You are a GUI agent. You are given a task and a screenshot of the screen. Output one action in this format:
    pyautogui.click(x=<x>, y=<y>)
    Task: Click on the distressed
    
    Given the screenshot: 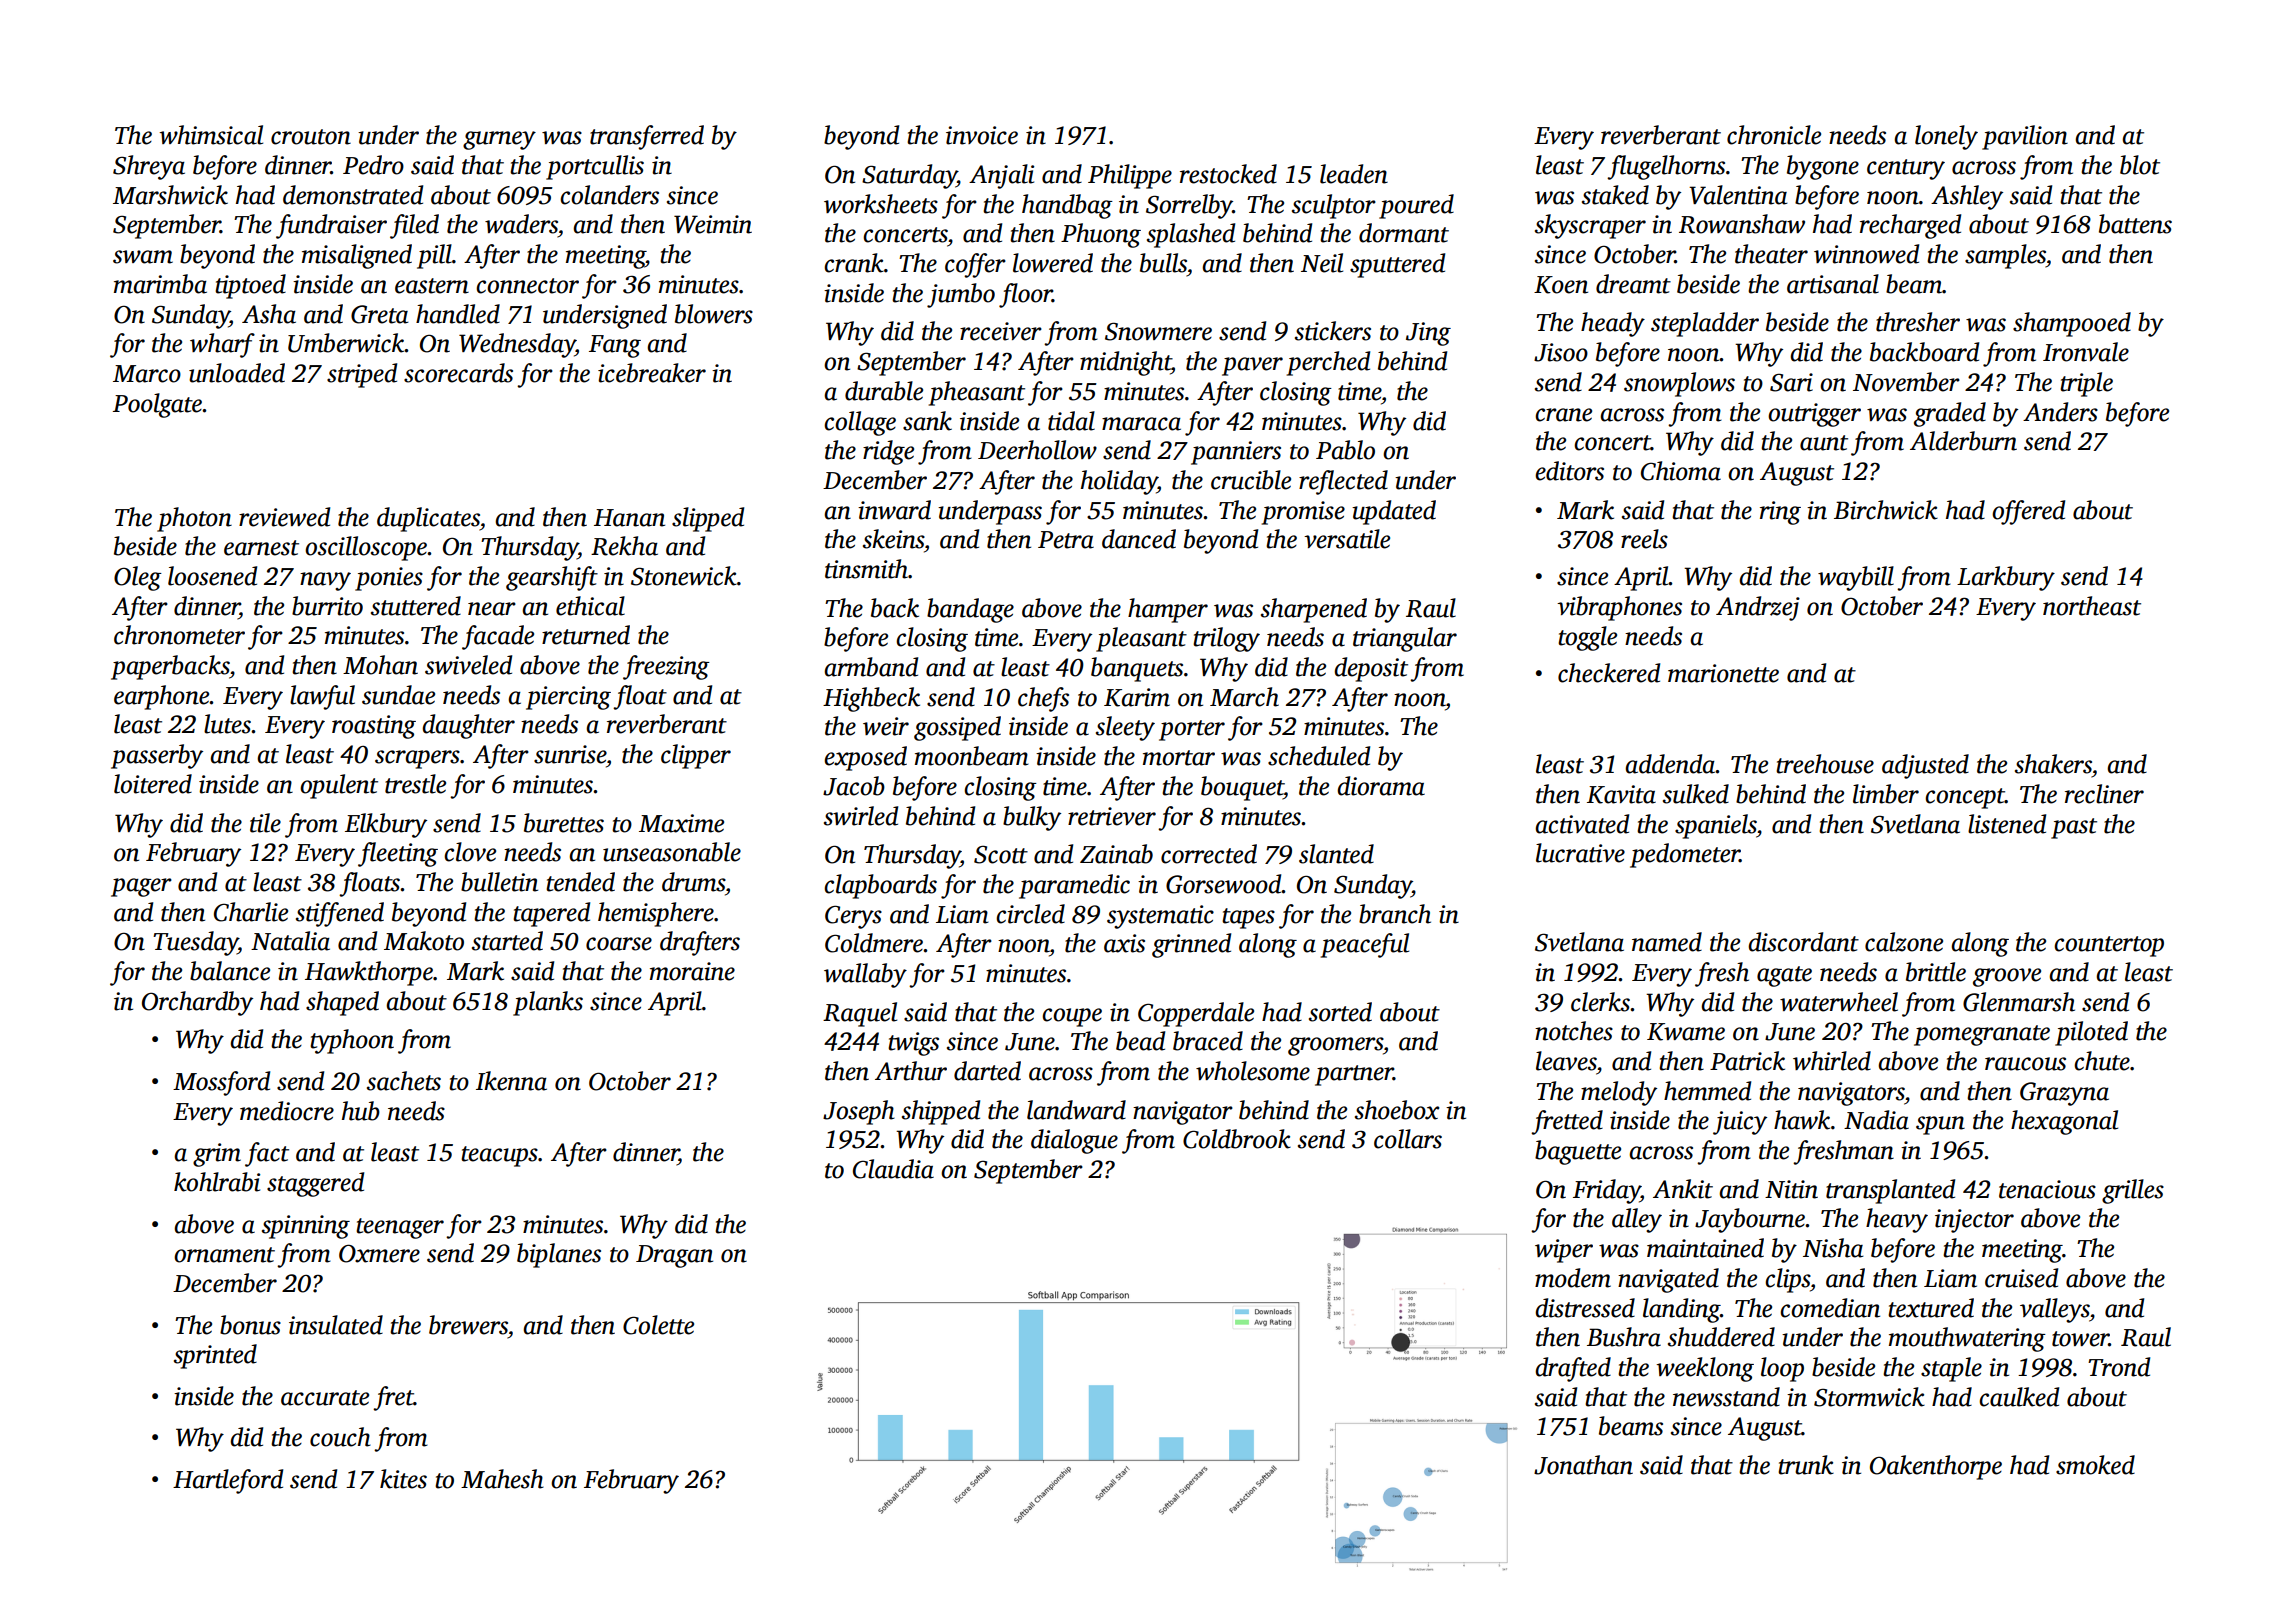 What is the action you would take?
    pyautogui.click(x=1585, y=1308)
